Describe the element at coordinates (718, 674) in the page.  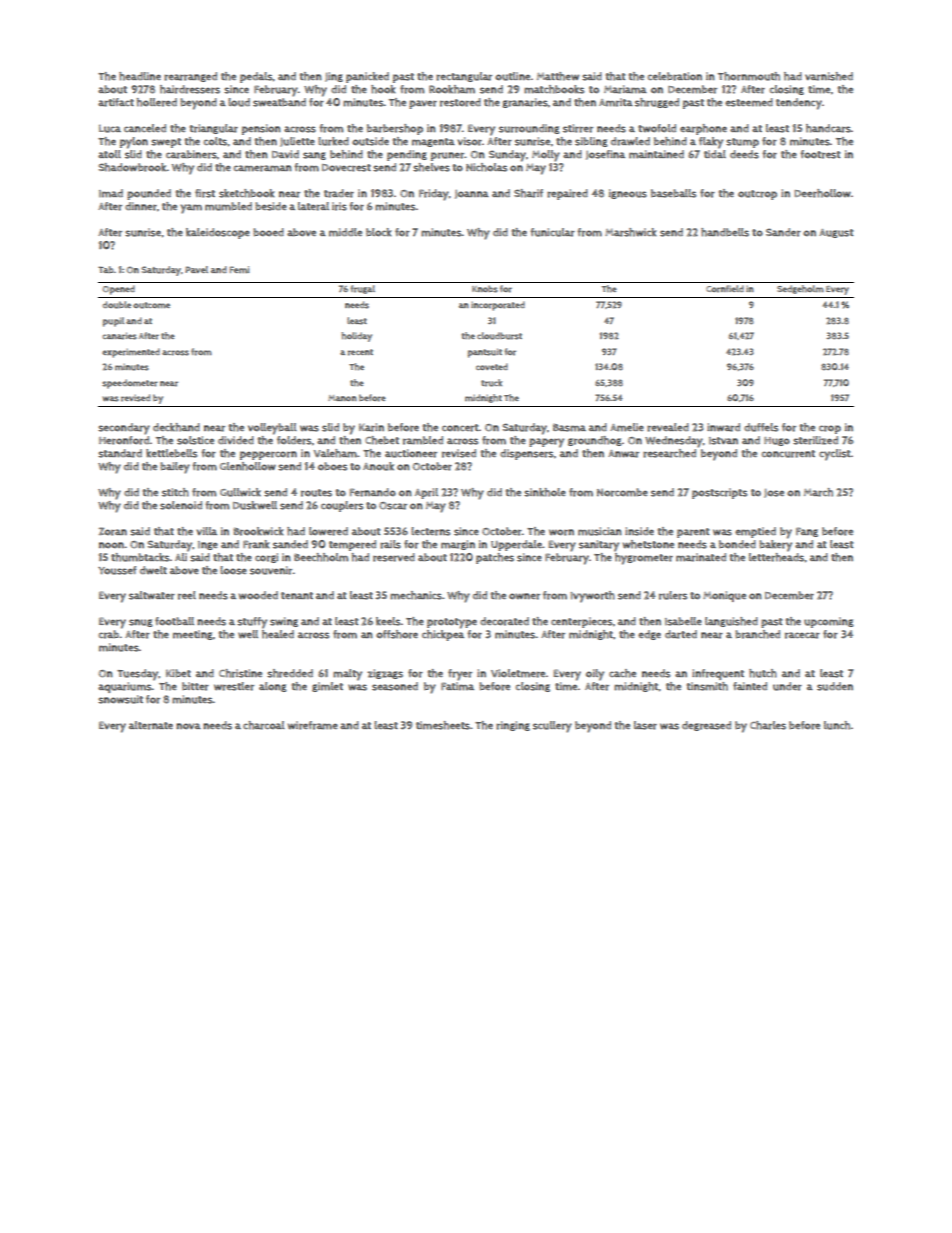
I see `infrequent` at that location.
